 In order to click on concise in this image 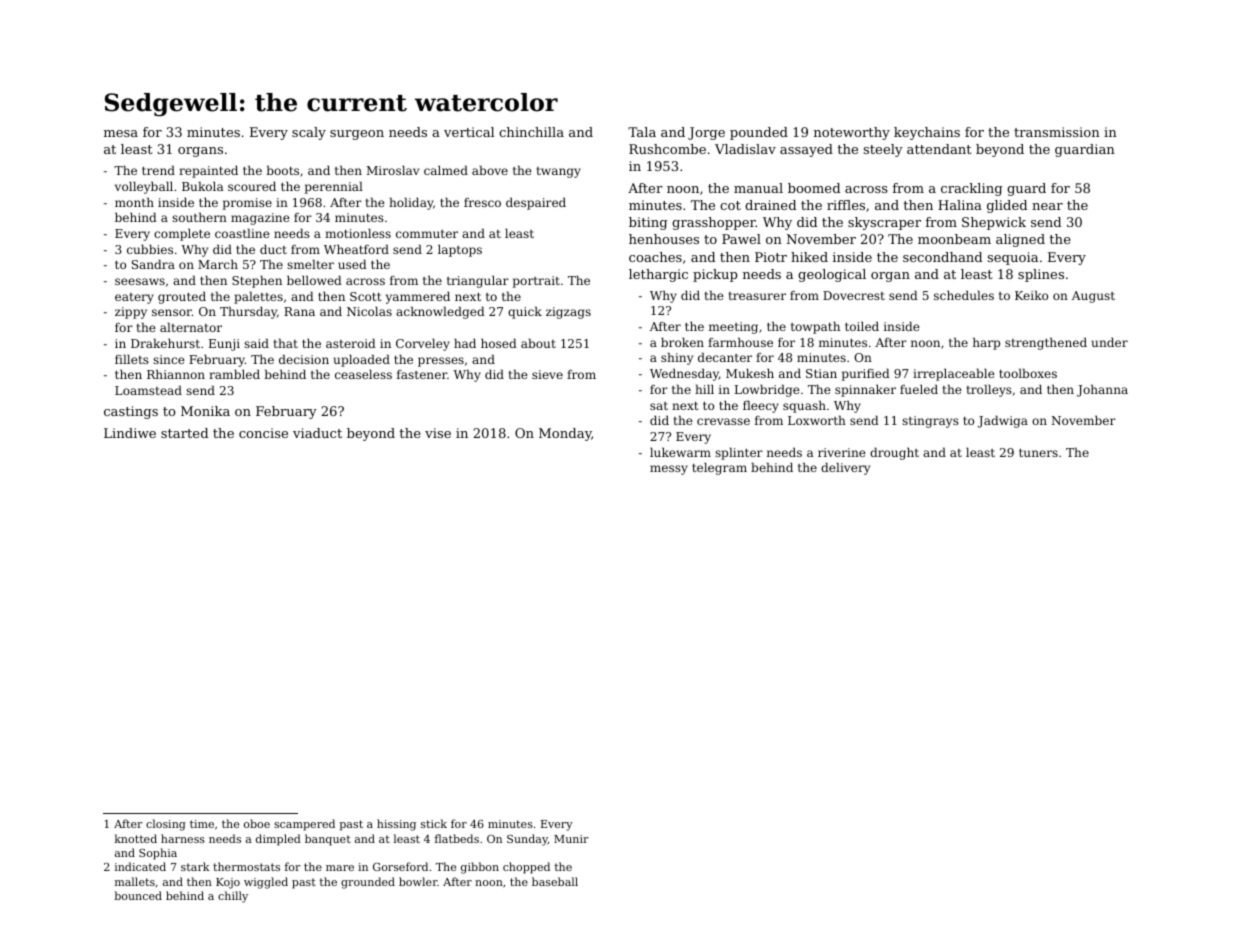, I will do `click(263, 433)`.
